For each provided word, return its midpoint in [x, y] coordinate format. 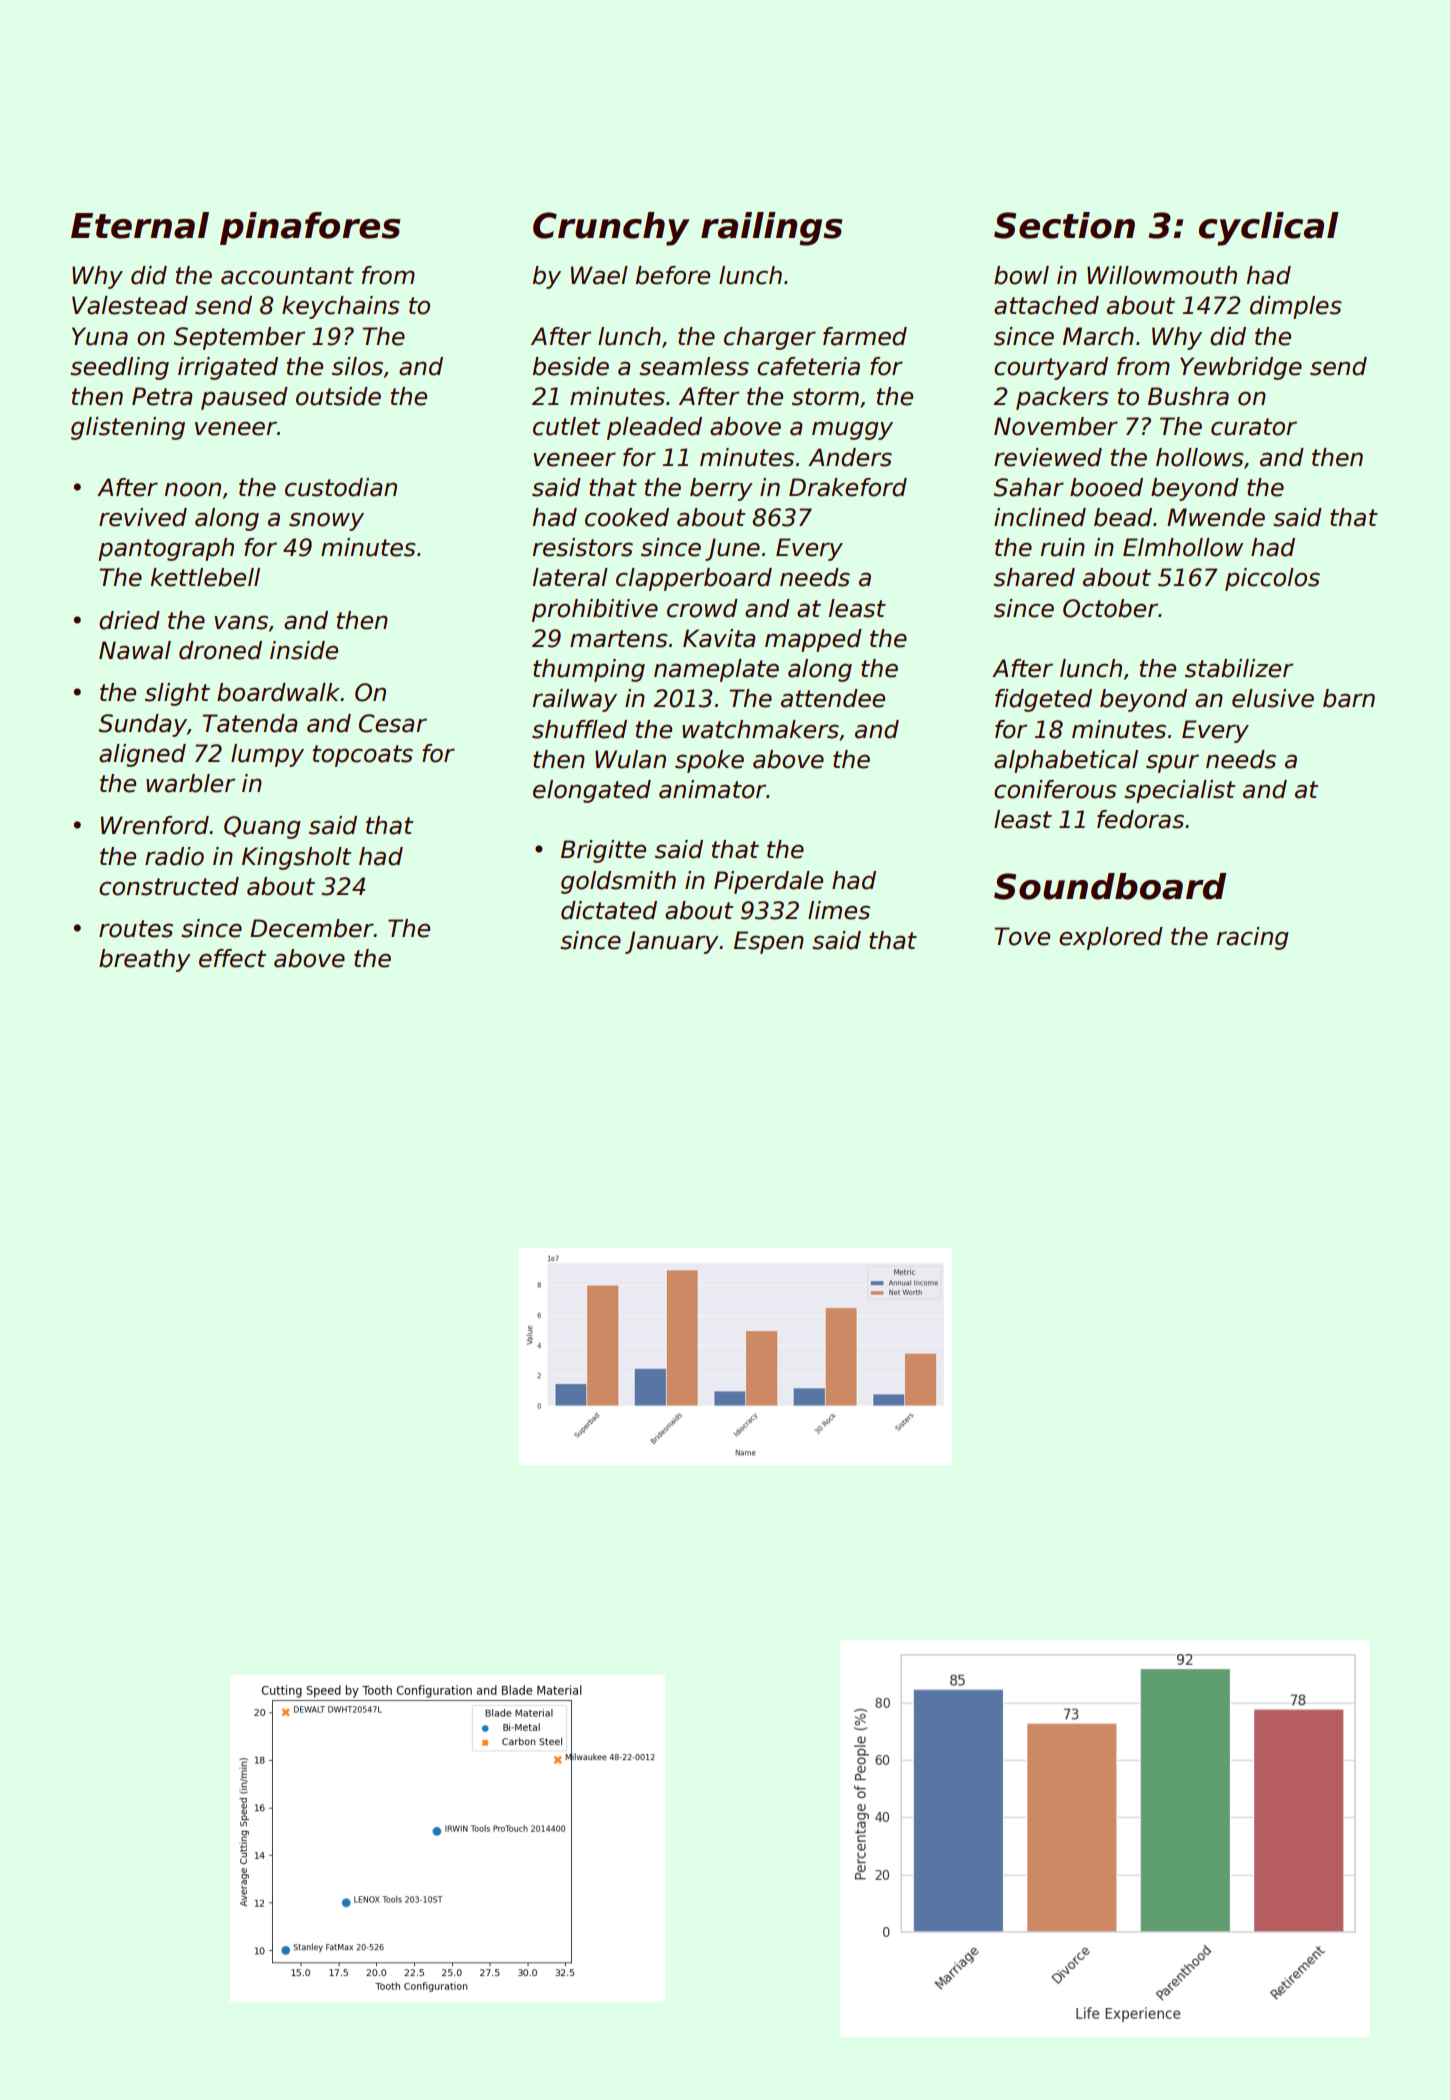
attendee [833, 698]
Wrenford [155, 825]
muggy [852, 430]
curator [1254, 427]
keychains [341, 307]
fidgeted [1043, 700]
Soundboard [1110, 886]
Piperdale [768, 882]
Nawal [135, 650]
